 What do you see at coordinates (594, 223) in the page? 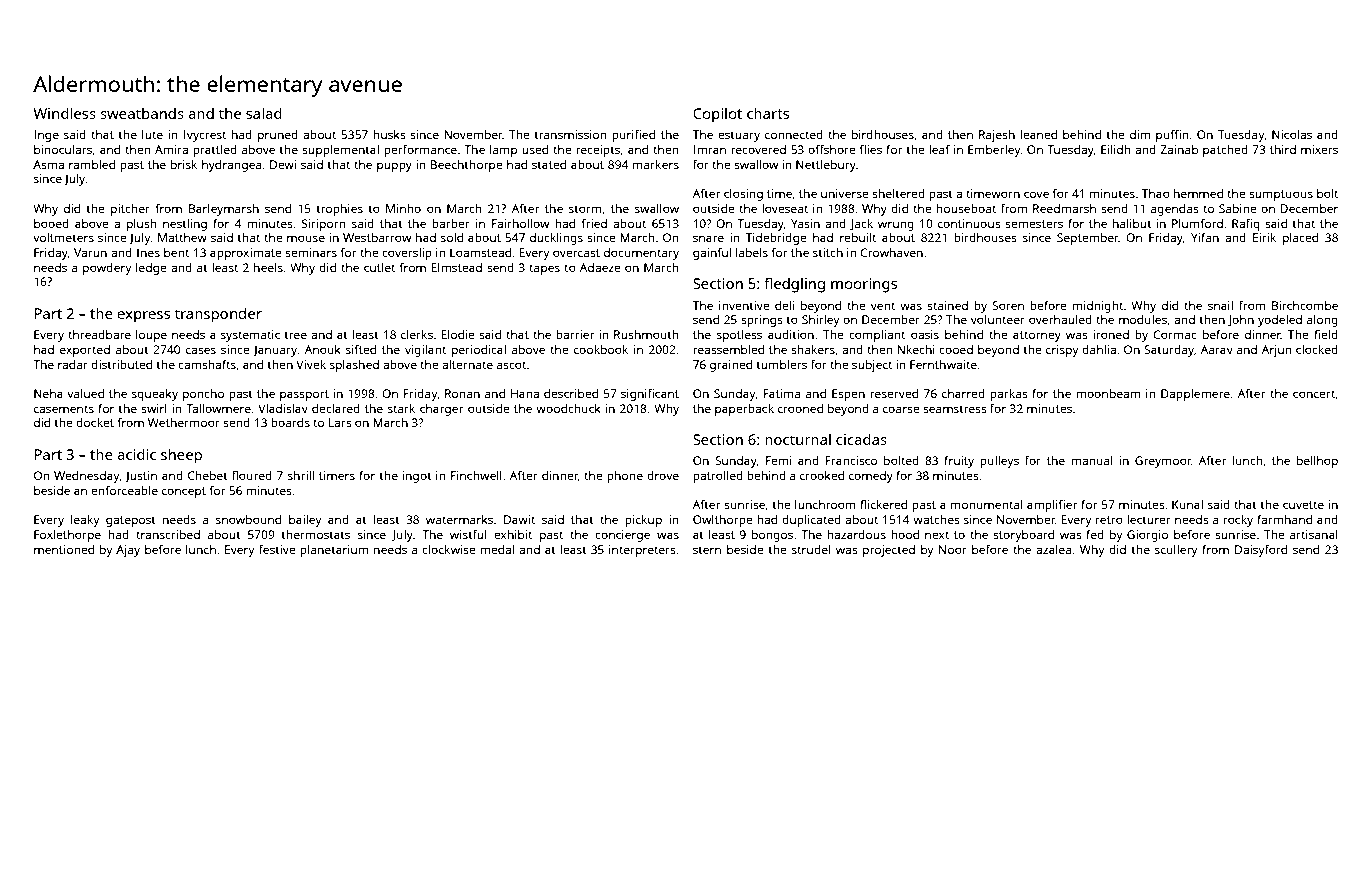
I see `fried` at bounding box center [594, 223].
